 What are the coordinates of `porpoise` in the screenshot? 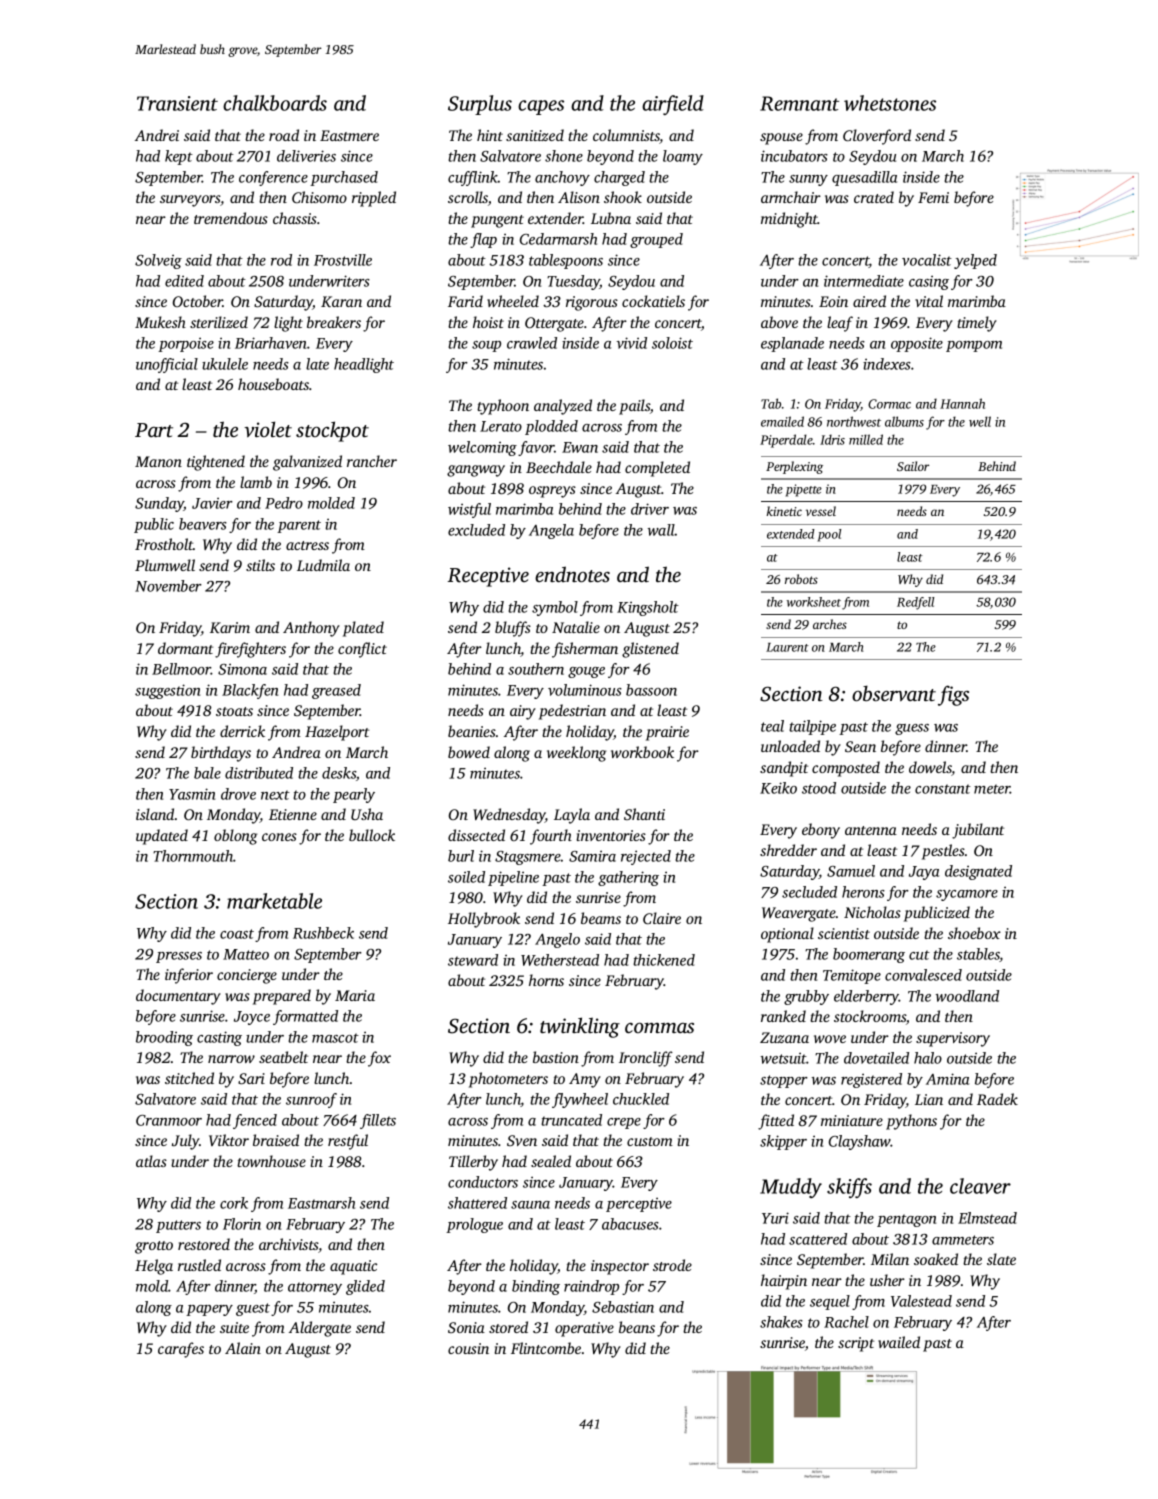 It's located at (186, 345).
